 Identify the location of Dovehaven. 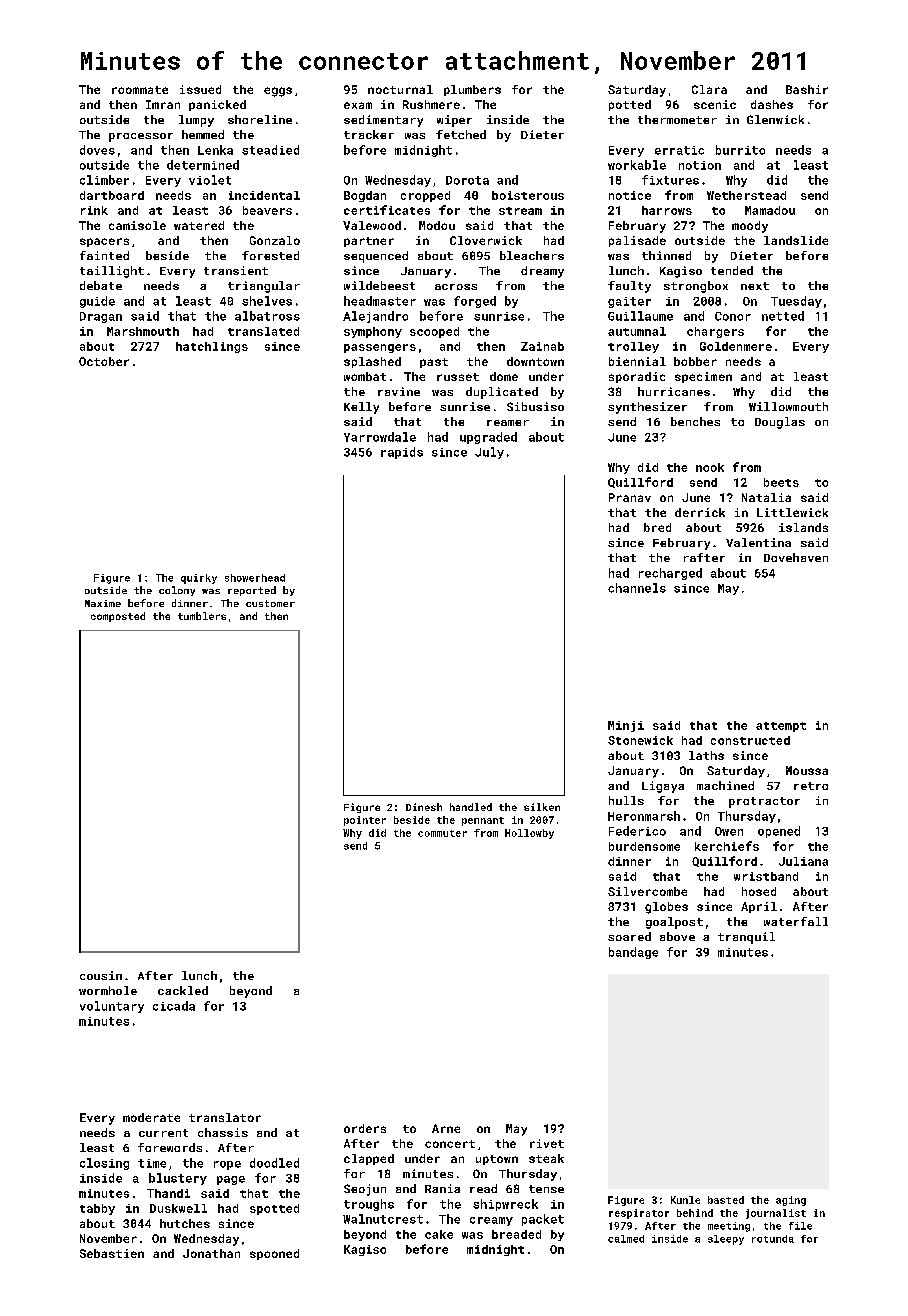
(796, 557).
